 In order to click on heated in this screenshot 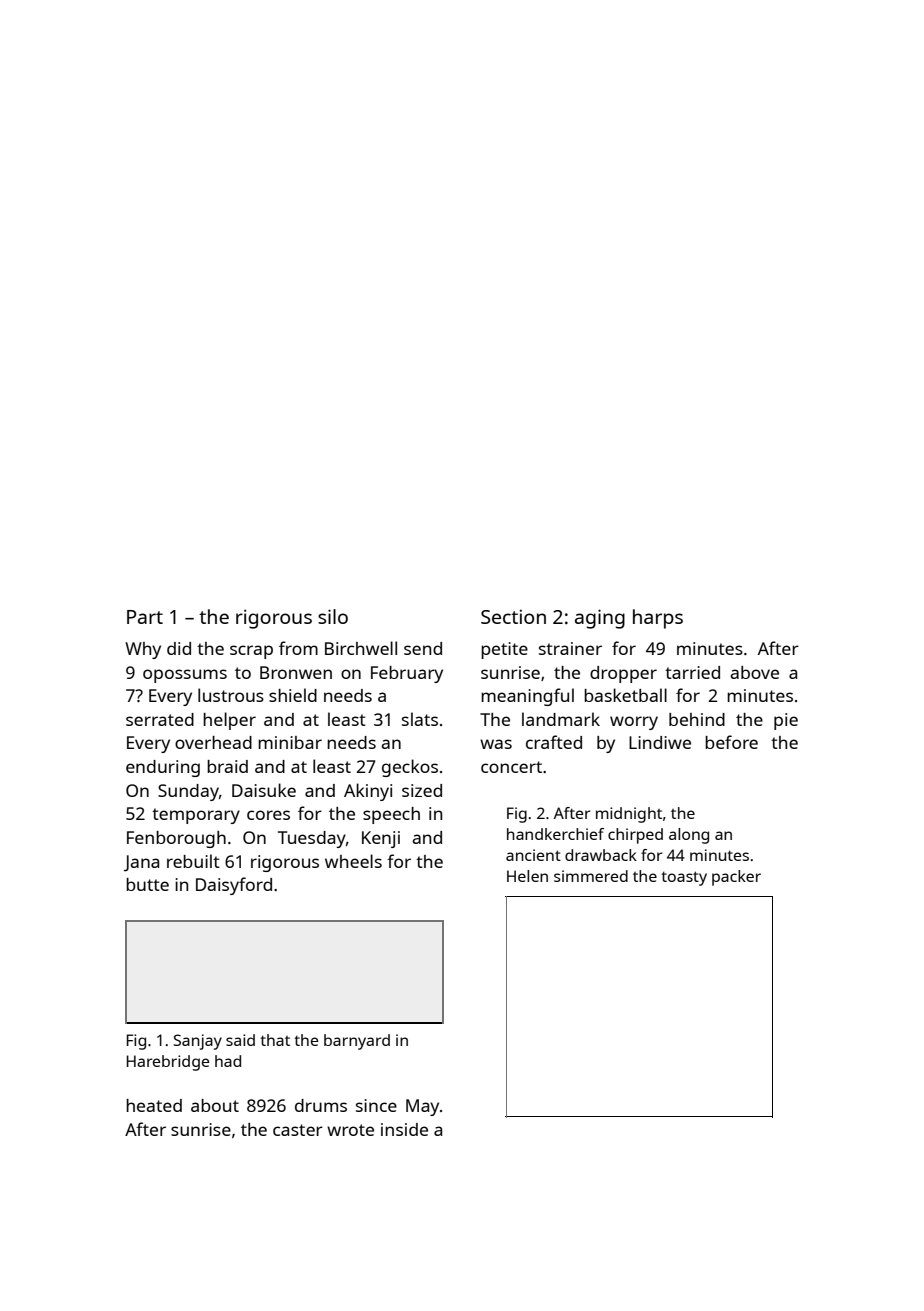, I will do `click(154, 1105)`.
